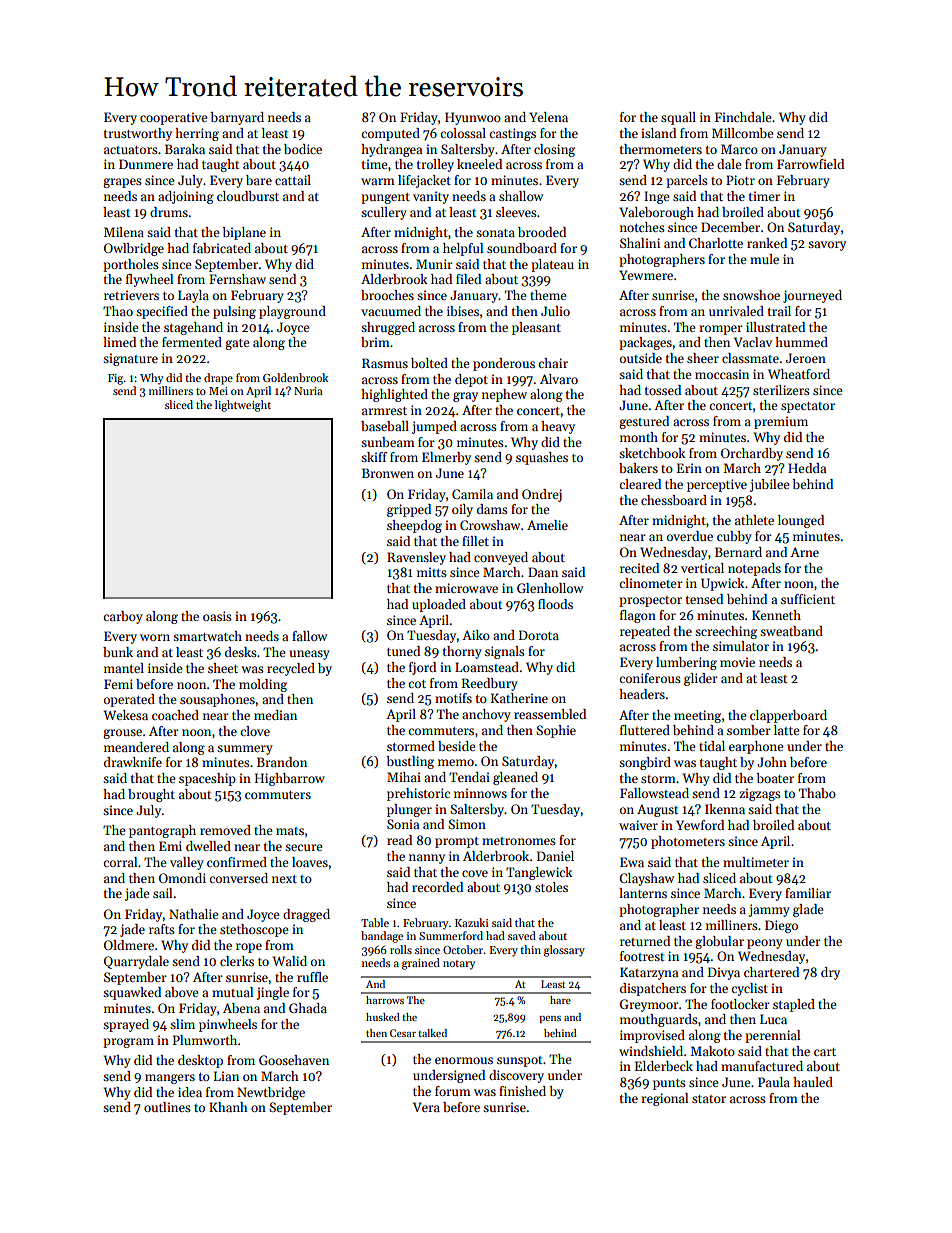 The width and height of the document is (952, 1233). What do you see at coordinates (548, 117) in the document?
I see `Yelena` at bounding box center [548, 117].
